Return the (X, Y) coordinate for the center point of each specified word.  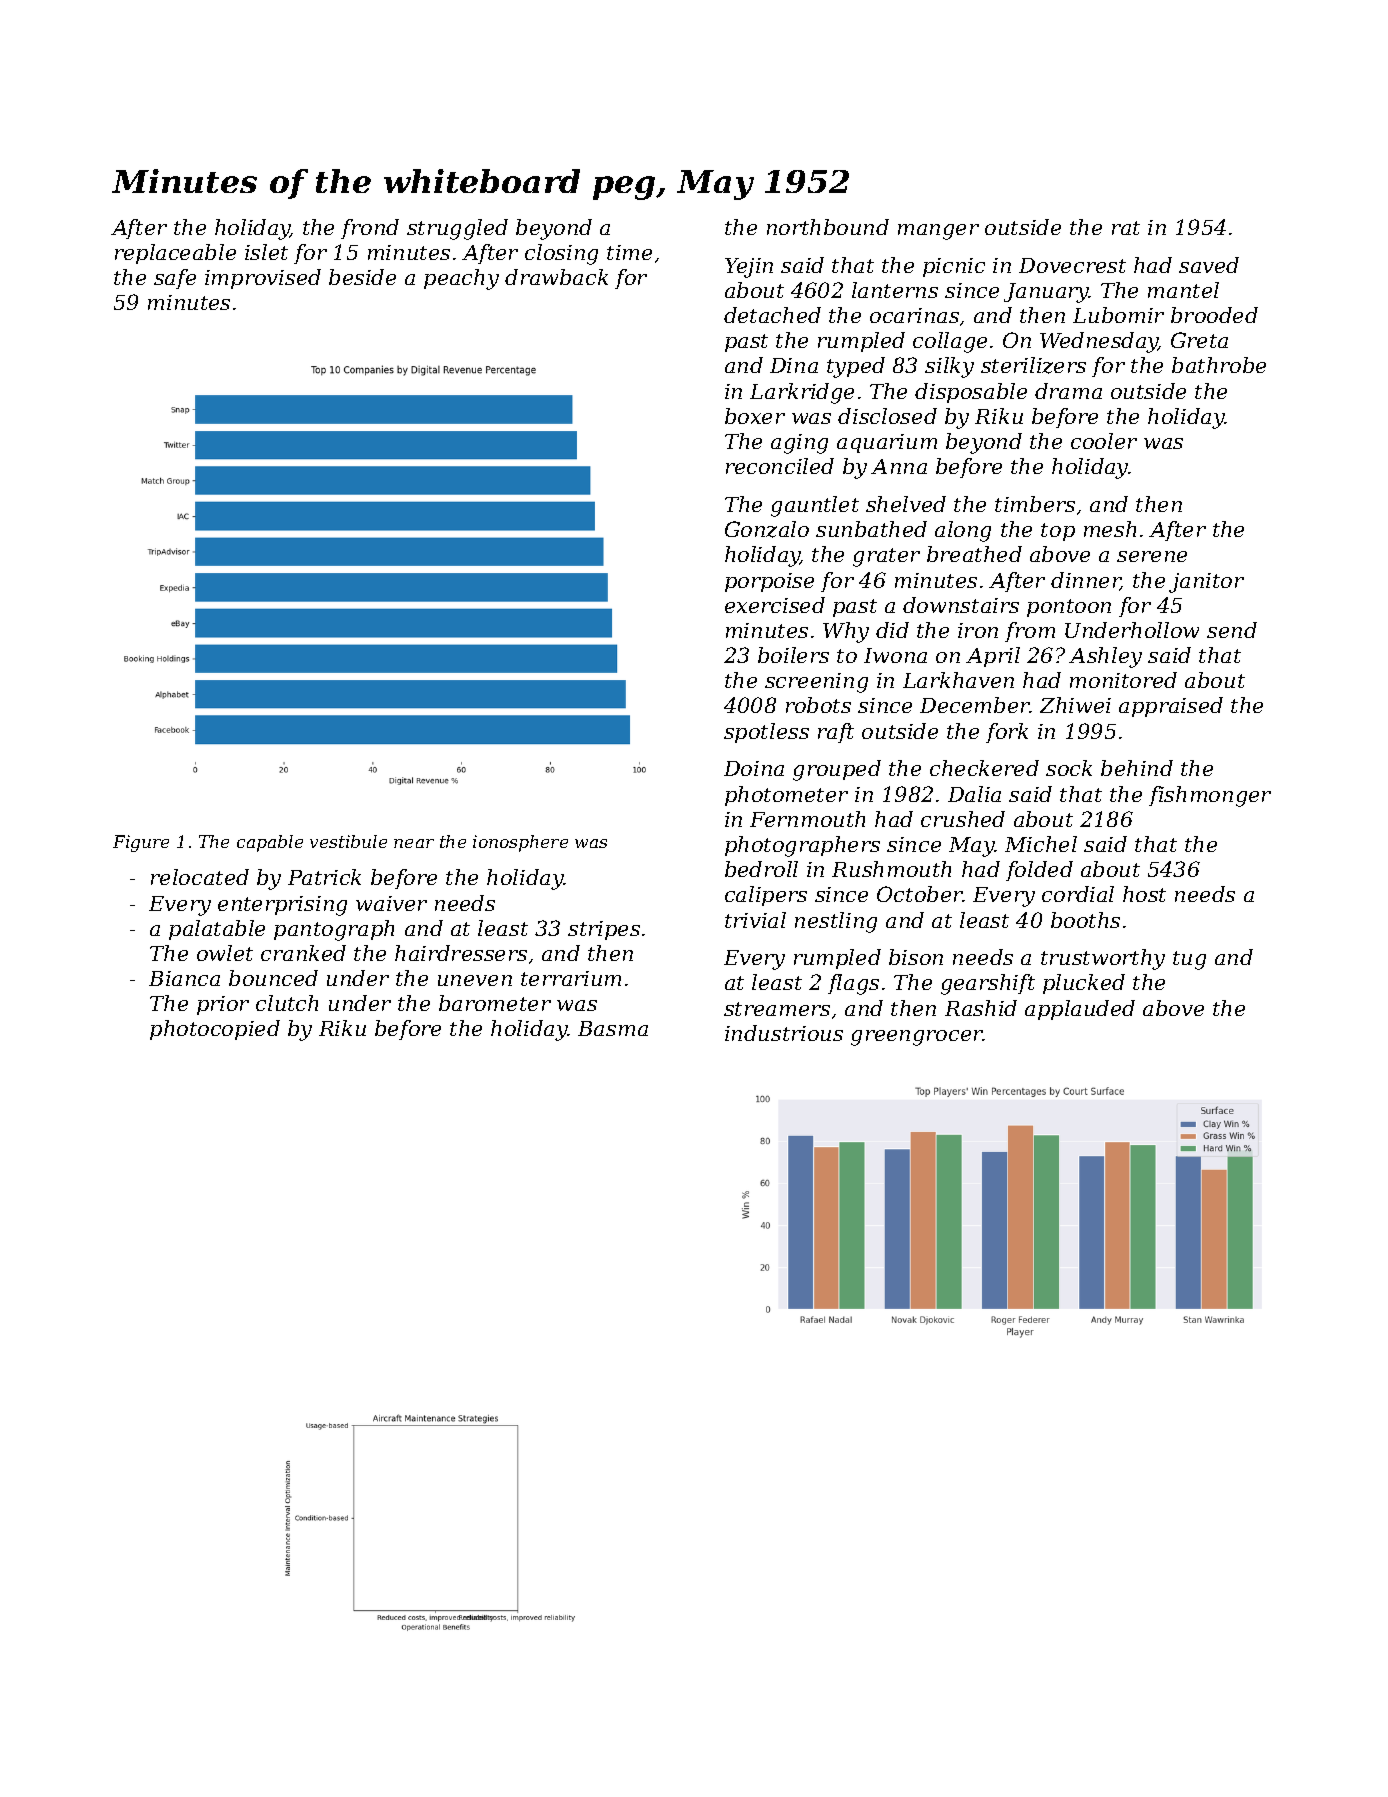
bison (916, 957)
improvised (263, 279)
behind (1137, 768)
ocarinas (914, 315)
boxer (755, 416)
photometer (786, 796)
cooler (1104, 441)
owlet (225, 953)
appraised (1171, 707)
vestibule (348, 841)
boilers (793, 655)
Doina (754, 768)
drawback (556, 277)
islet (266, 252)
